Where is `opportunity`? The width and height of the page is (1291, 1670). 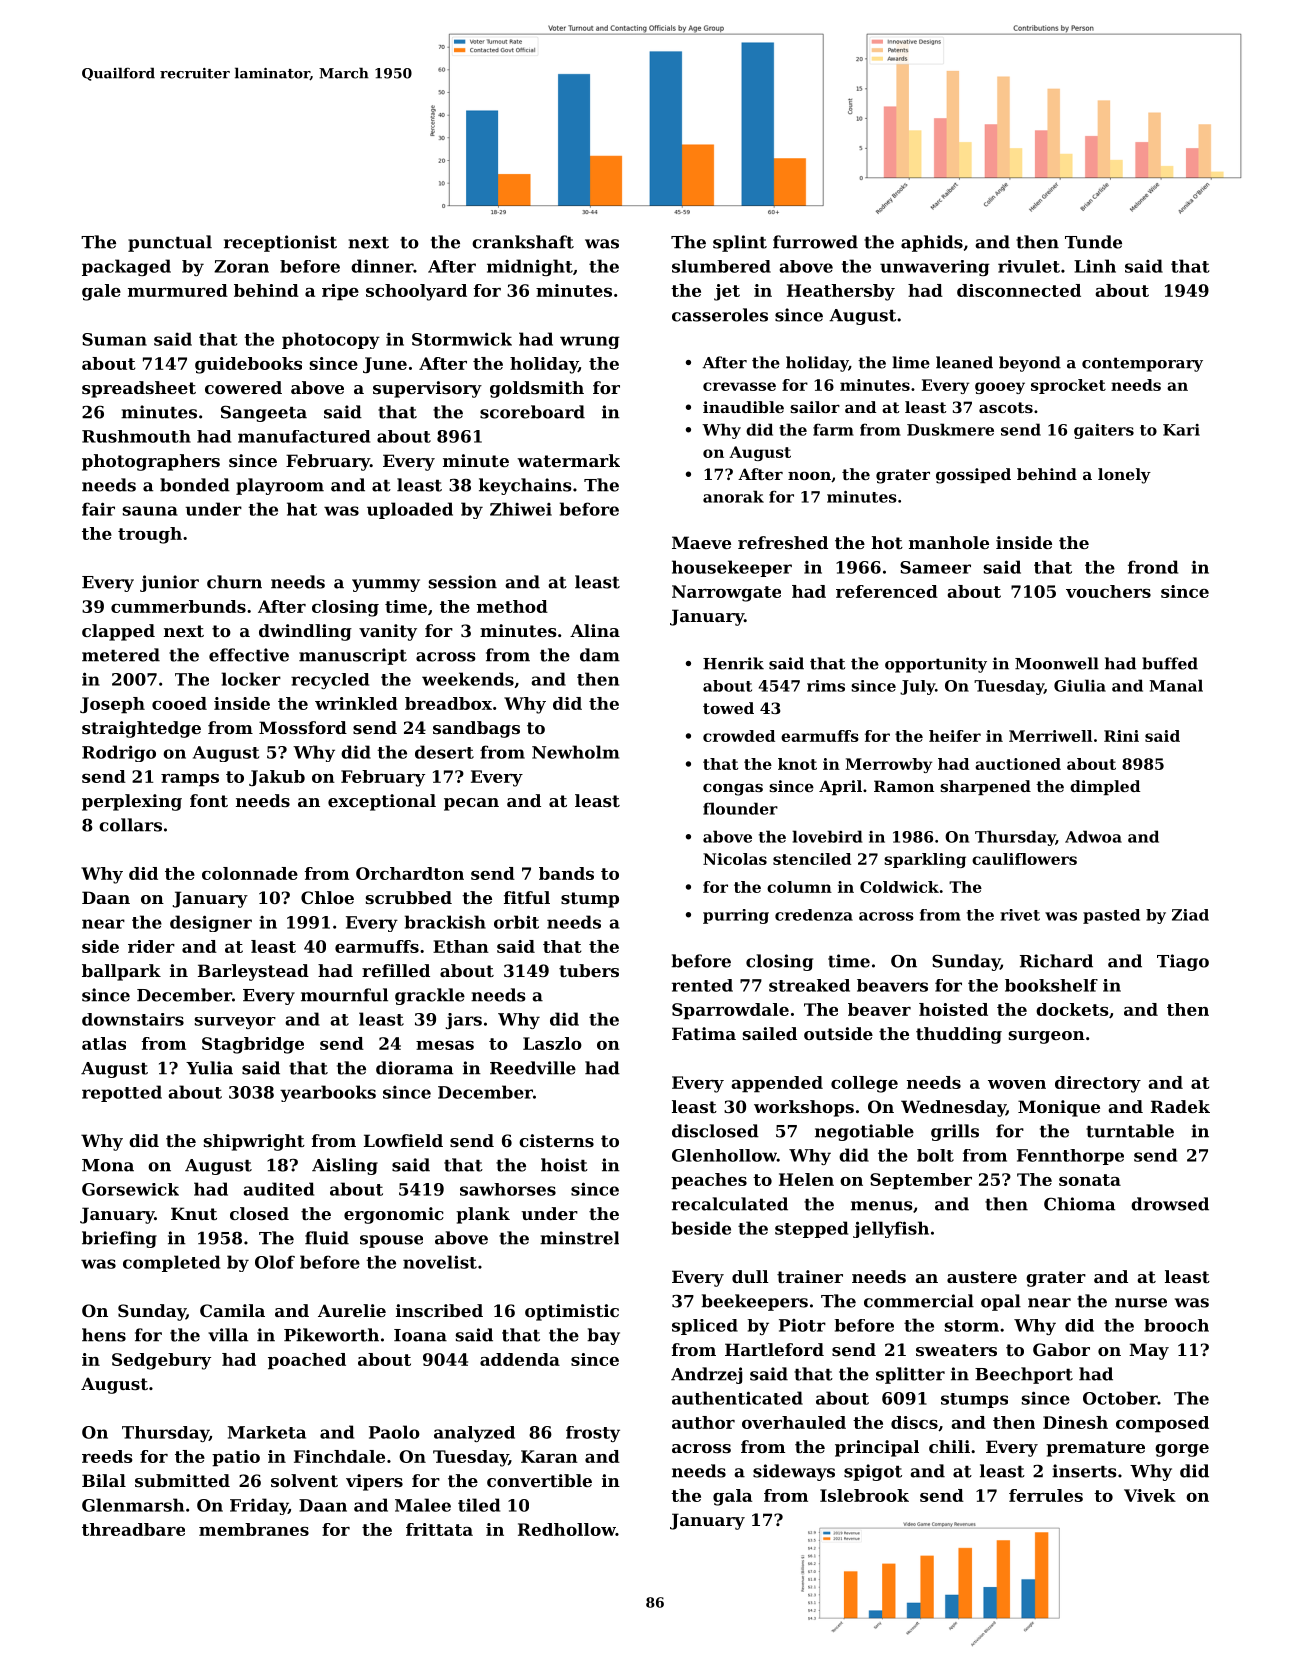 opportunity is located at coordinates (936, 665).
